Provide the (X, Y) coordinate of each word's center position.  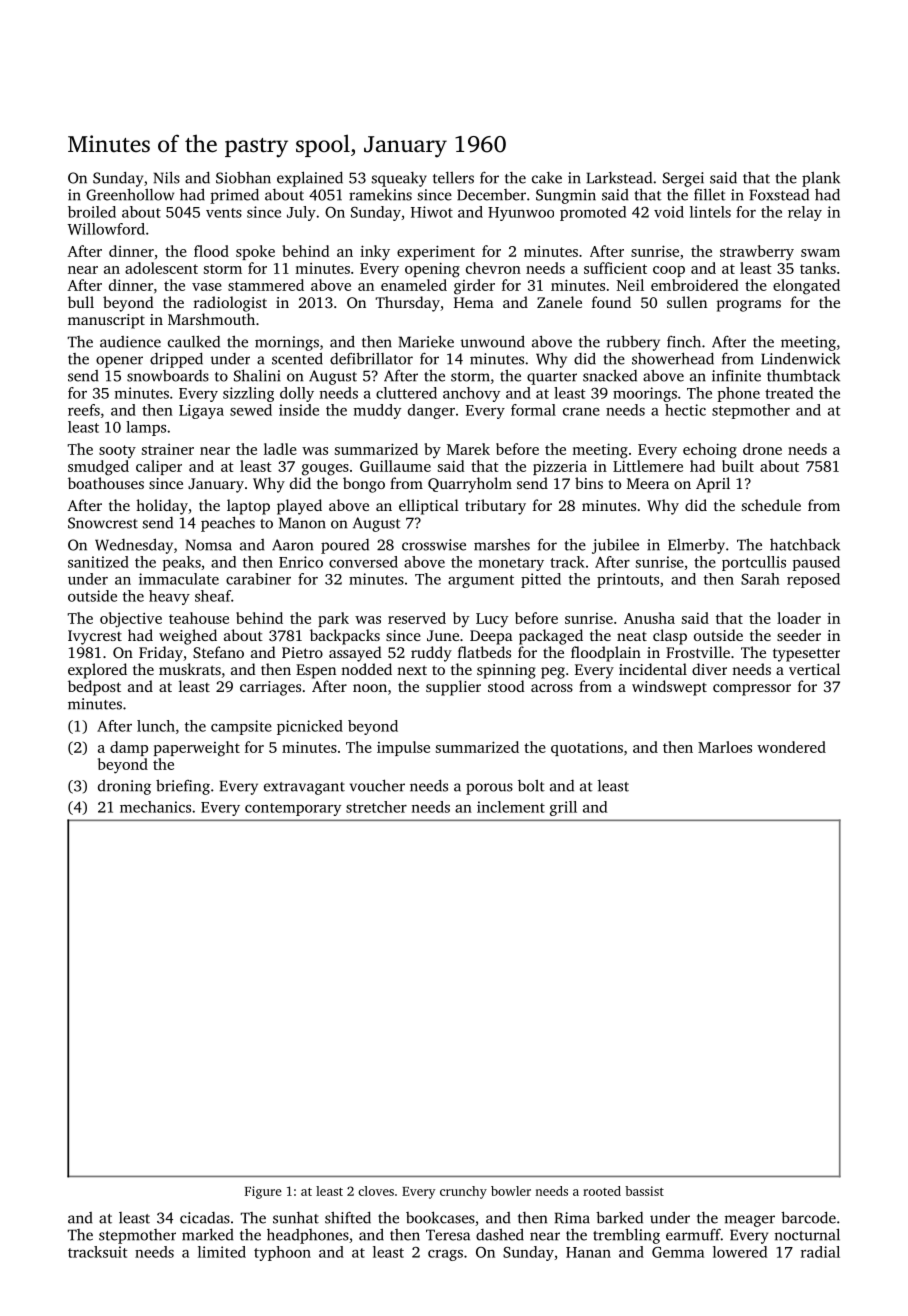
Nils (166, 177)
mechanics (155, 807)
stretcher (376, 807)
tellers (453, 178)
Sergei (683, 179)
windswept (669, 688)
